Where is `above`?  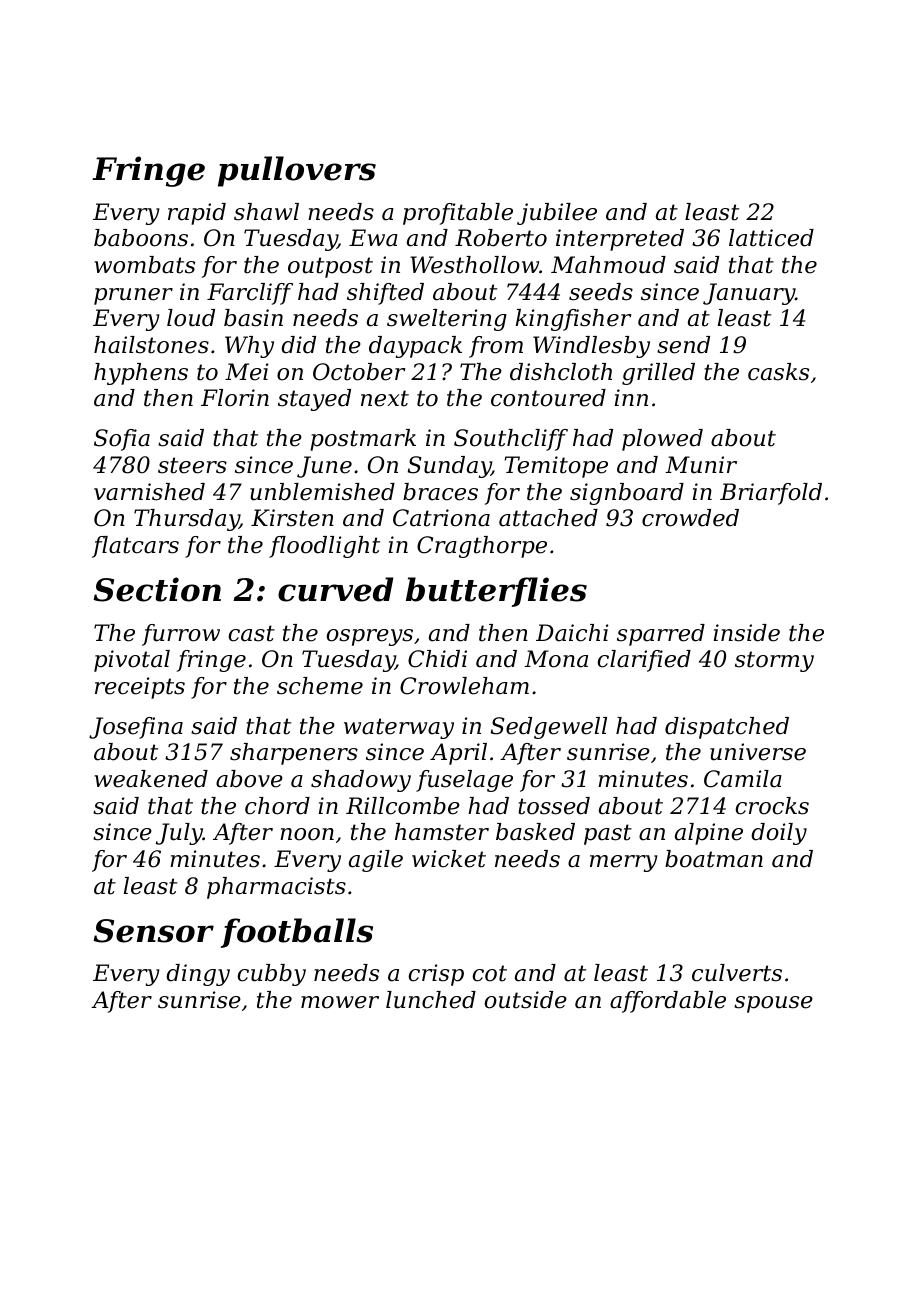
above is located at coordinates (249, 779).
